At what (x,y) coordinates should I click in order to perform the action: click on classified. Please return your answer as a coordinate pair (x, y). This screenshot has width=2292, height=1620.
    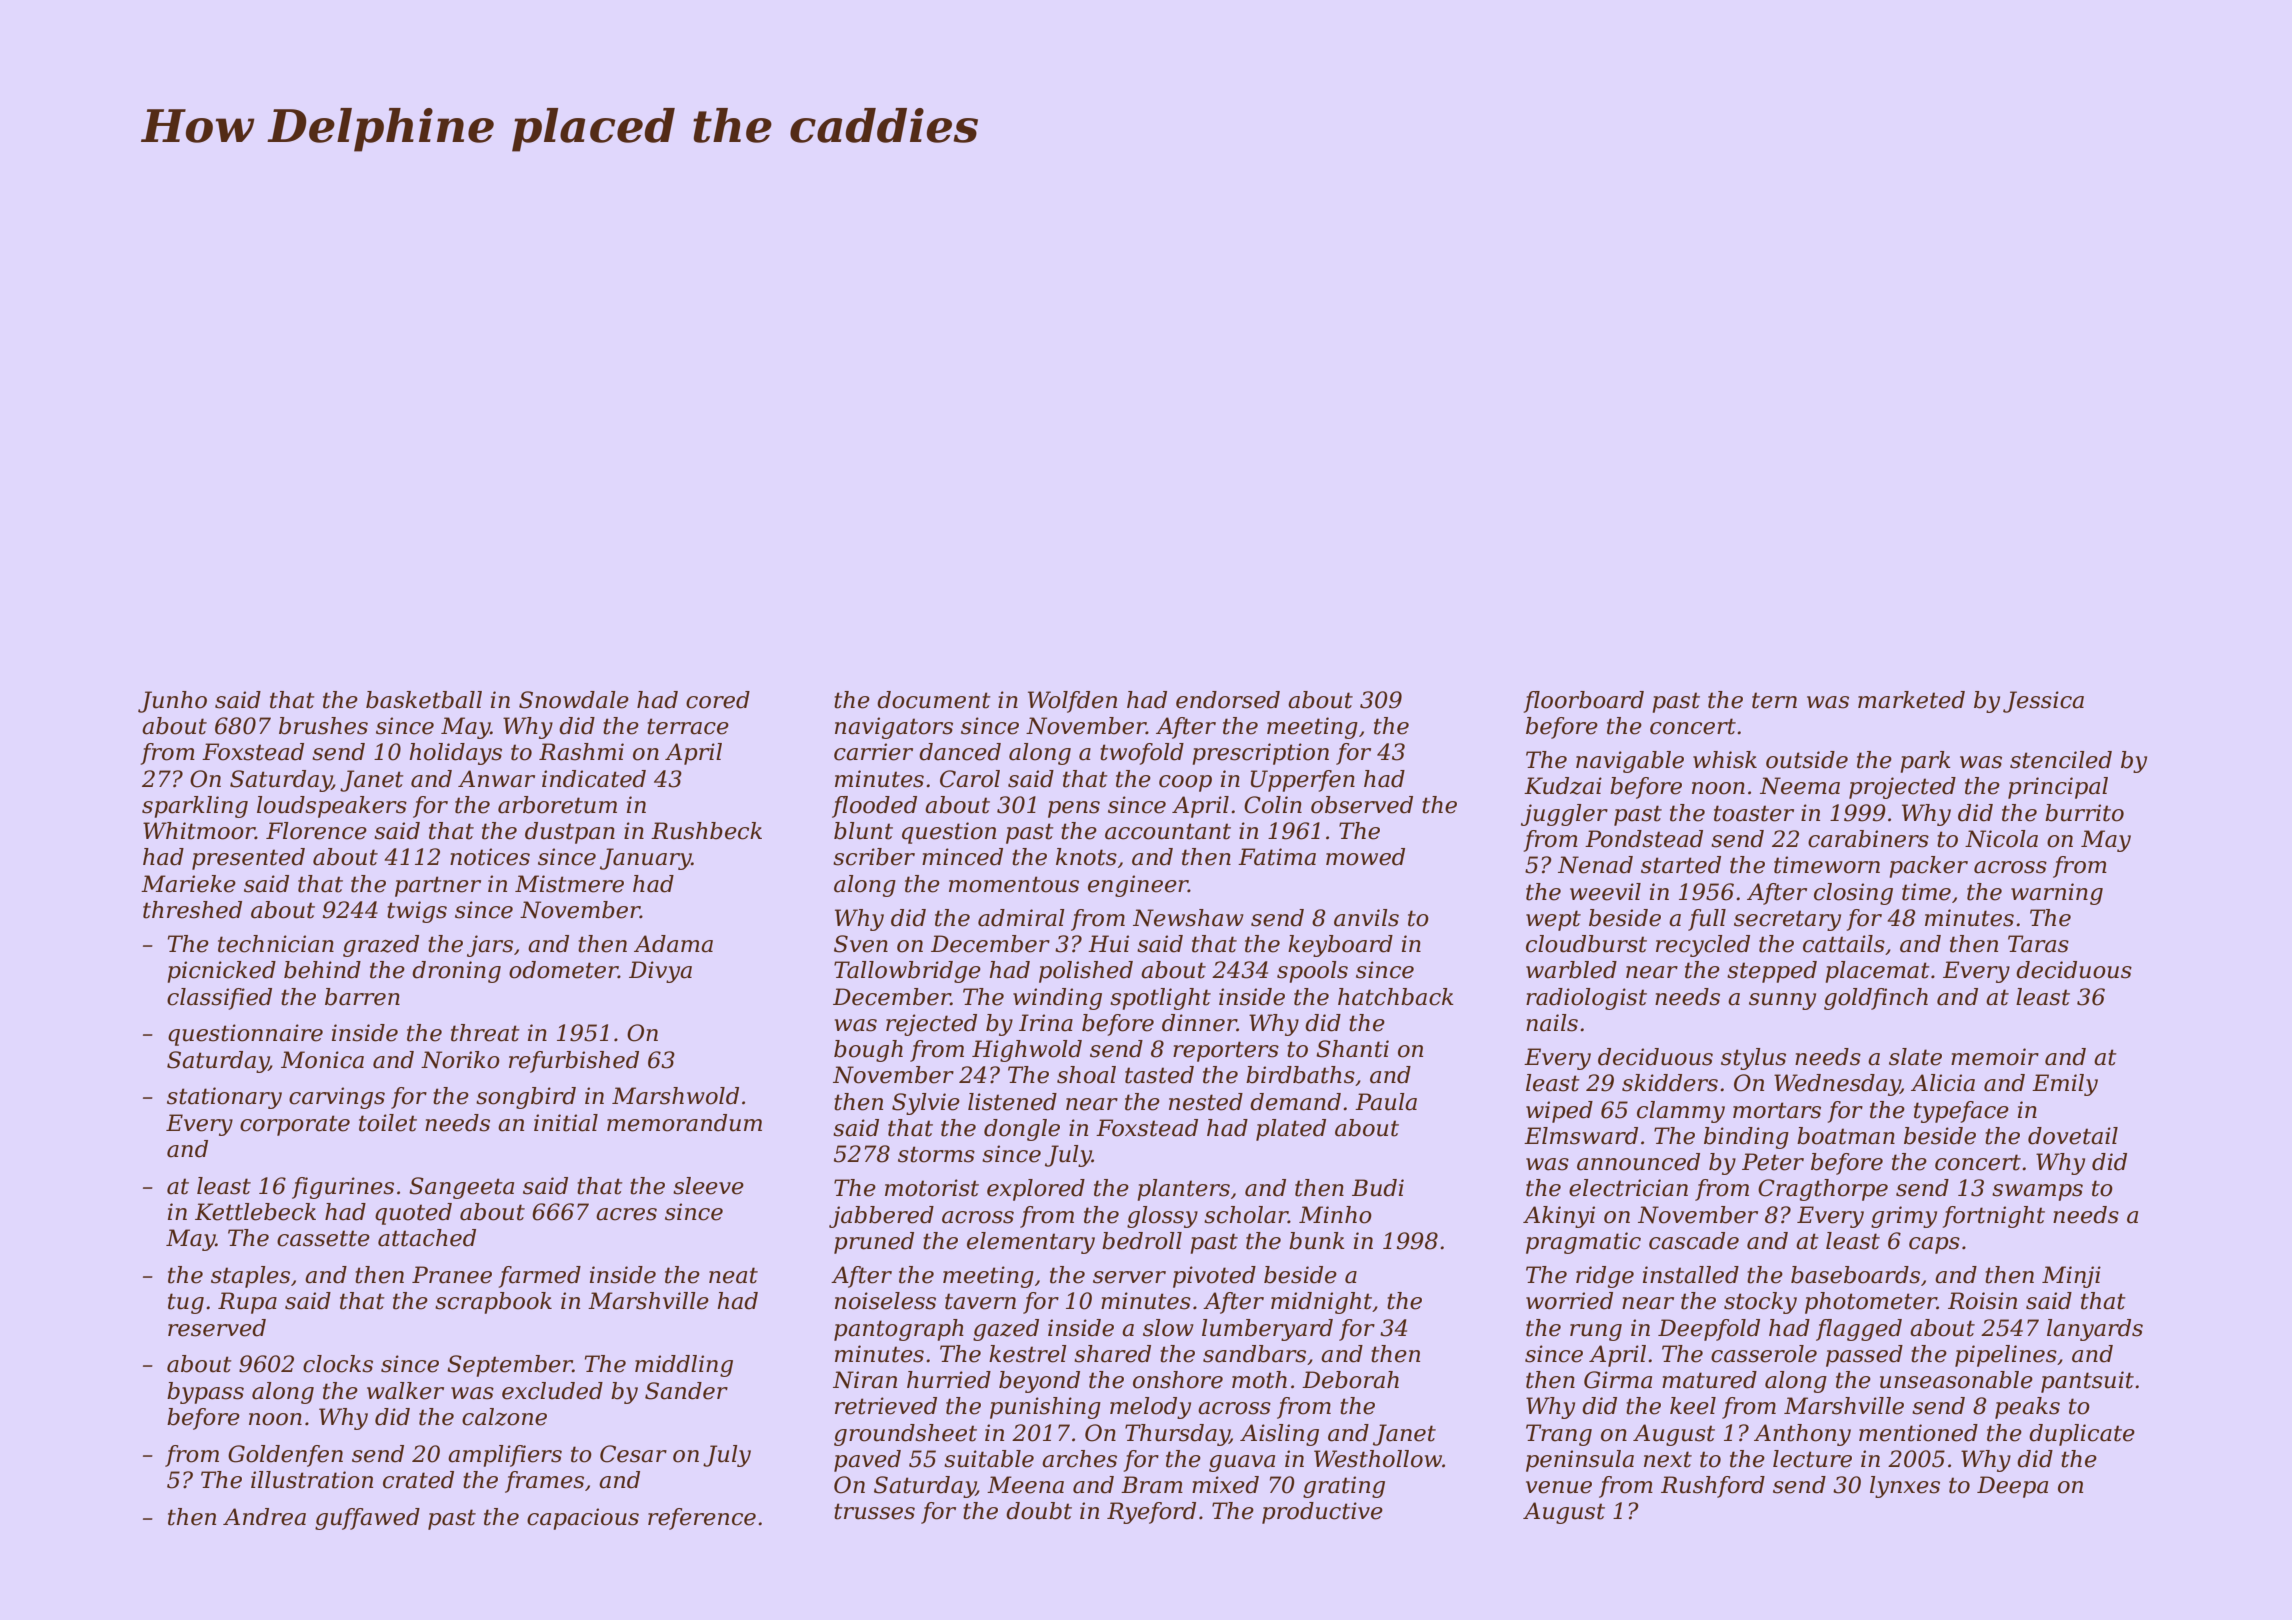
    Looking at the image, I should click on (219, 999).
